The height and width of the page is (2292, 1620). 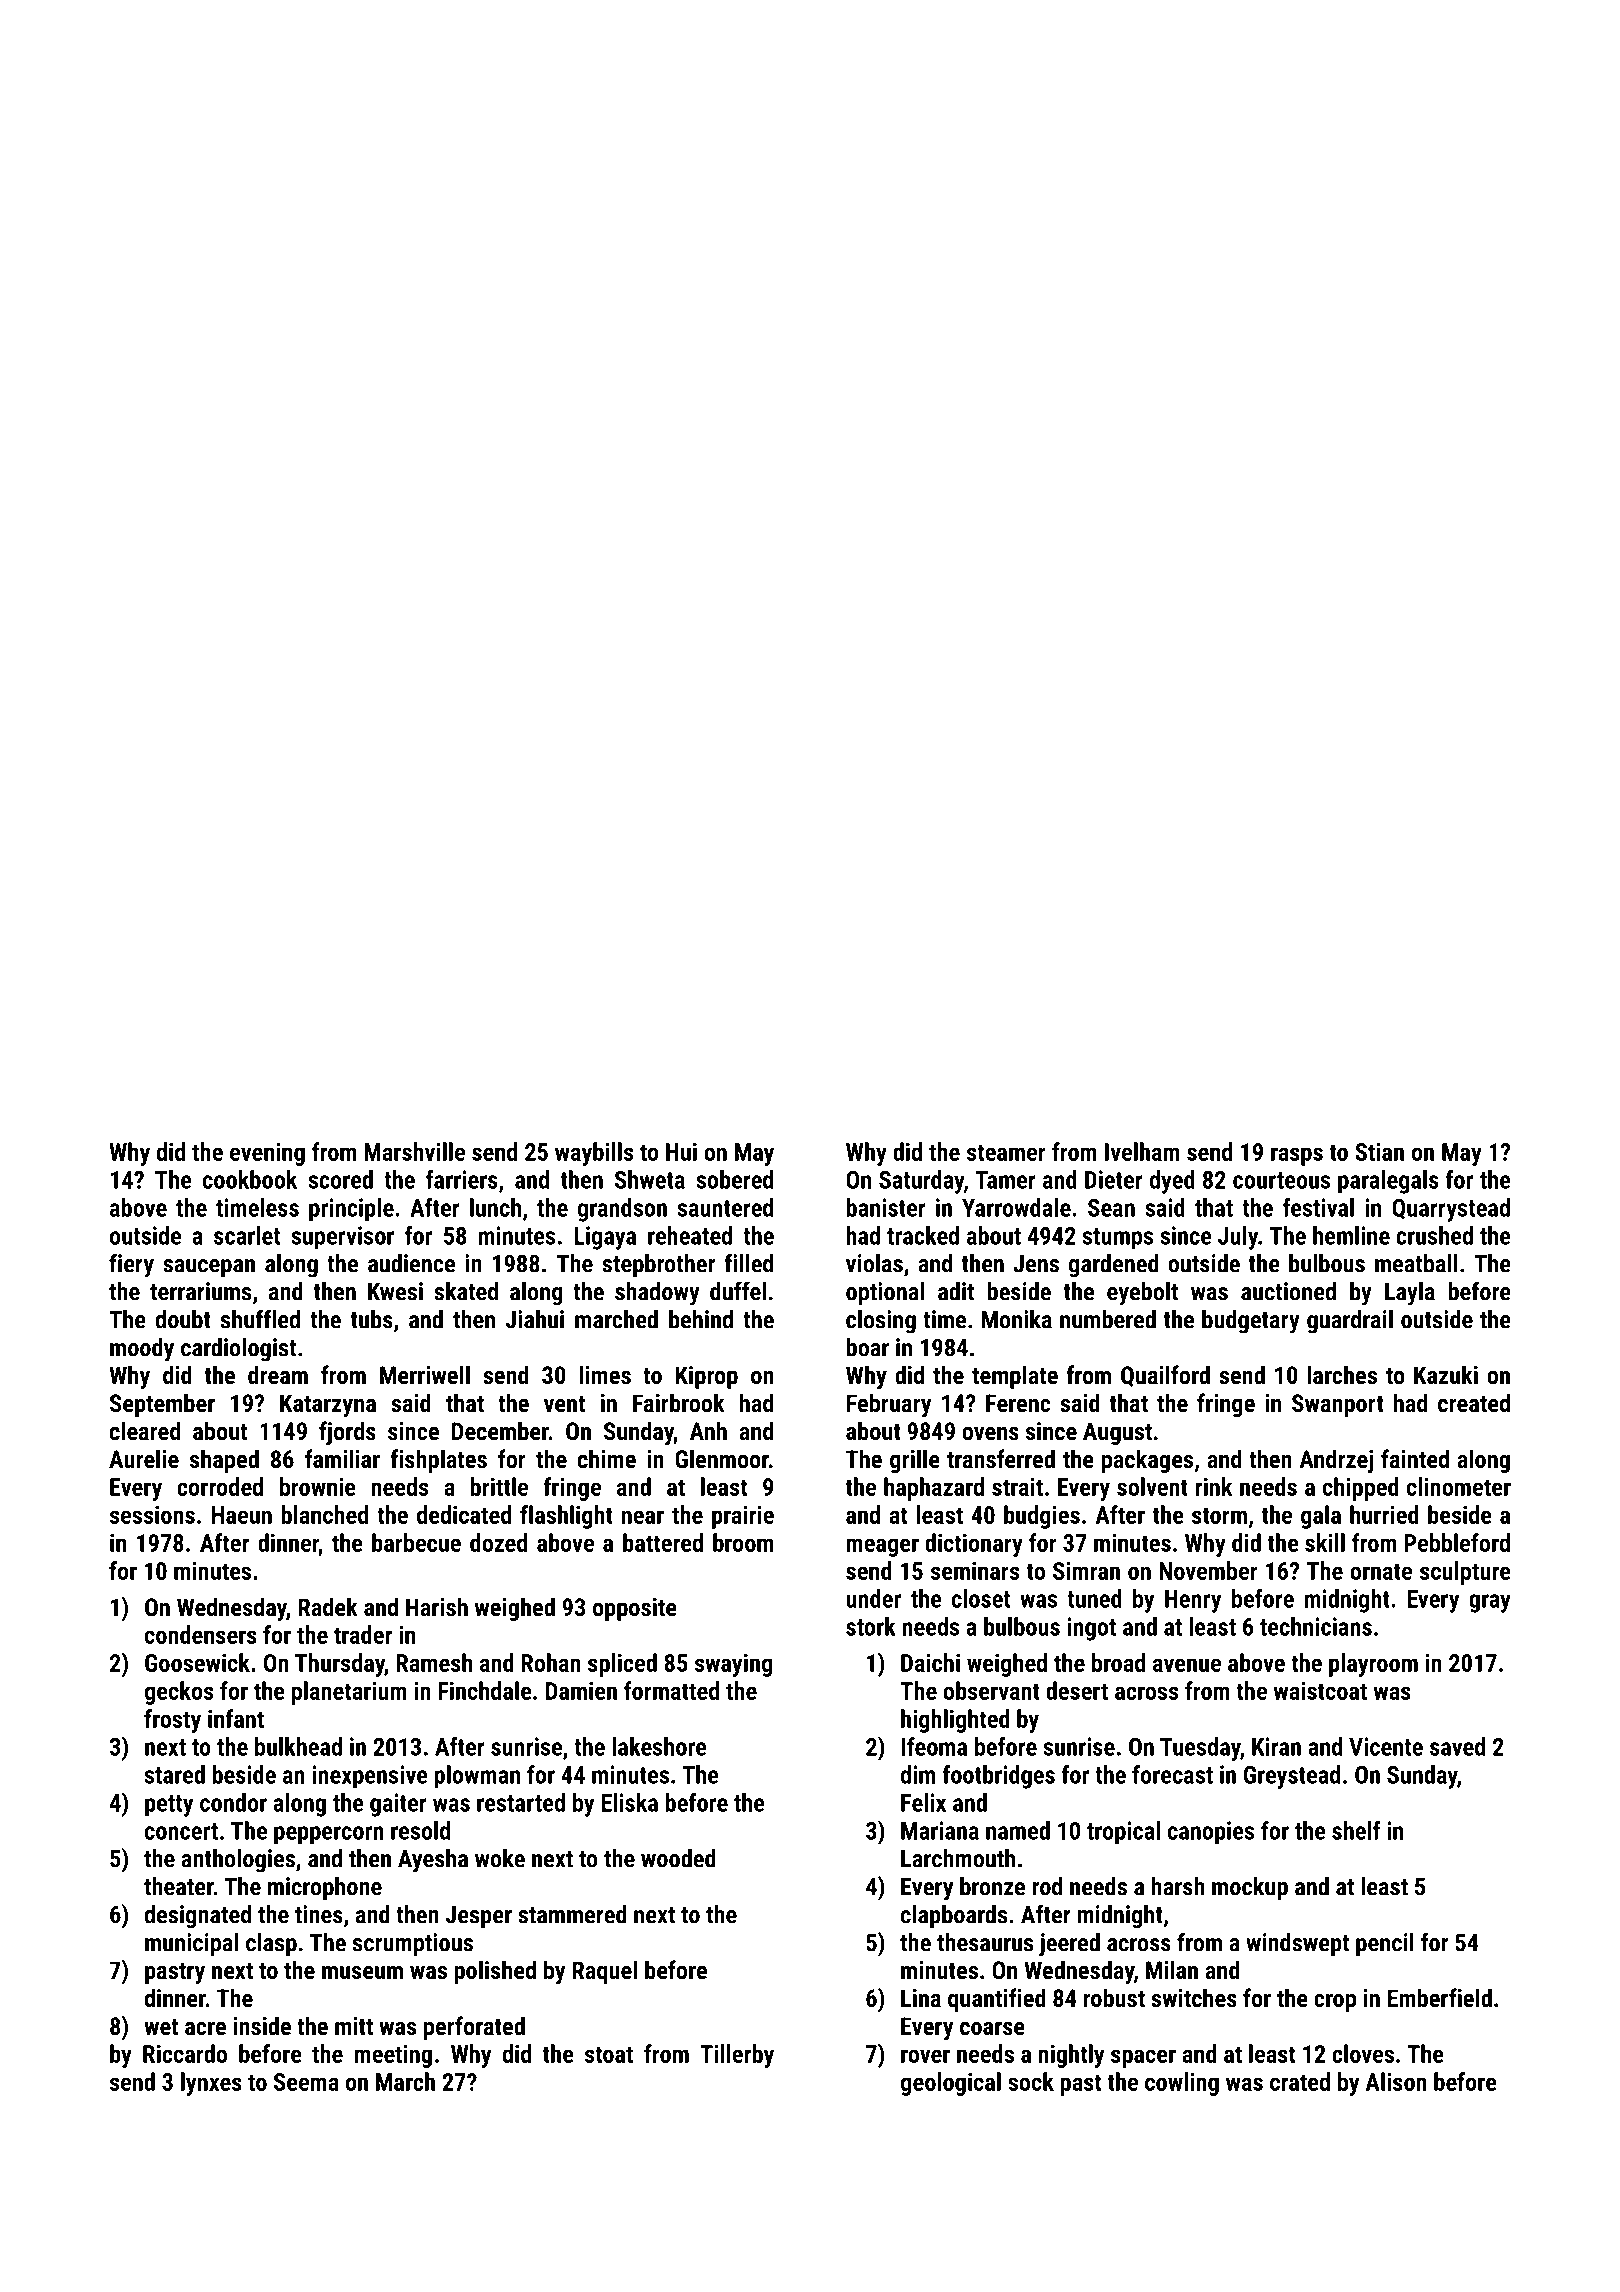 What do you see at coordinates (734, 1179) in the page?
I see `sobered` at bounding box center [734, 1179].
